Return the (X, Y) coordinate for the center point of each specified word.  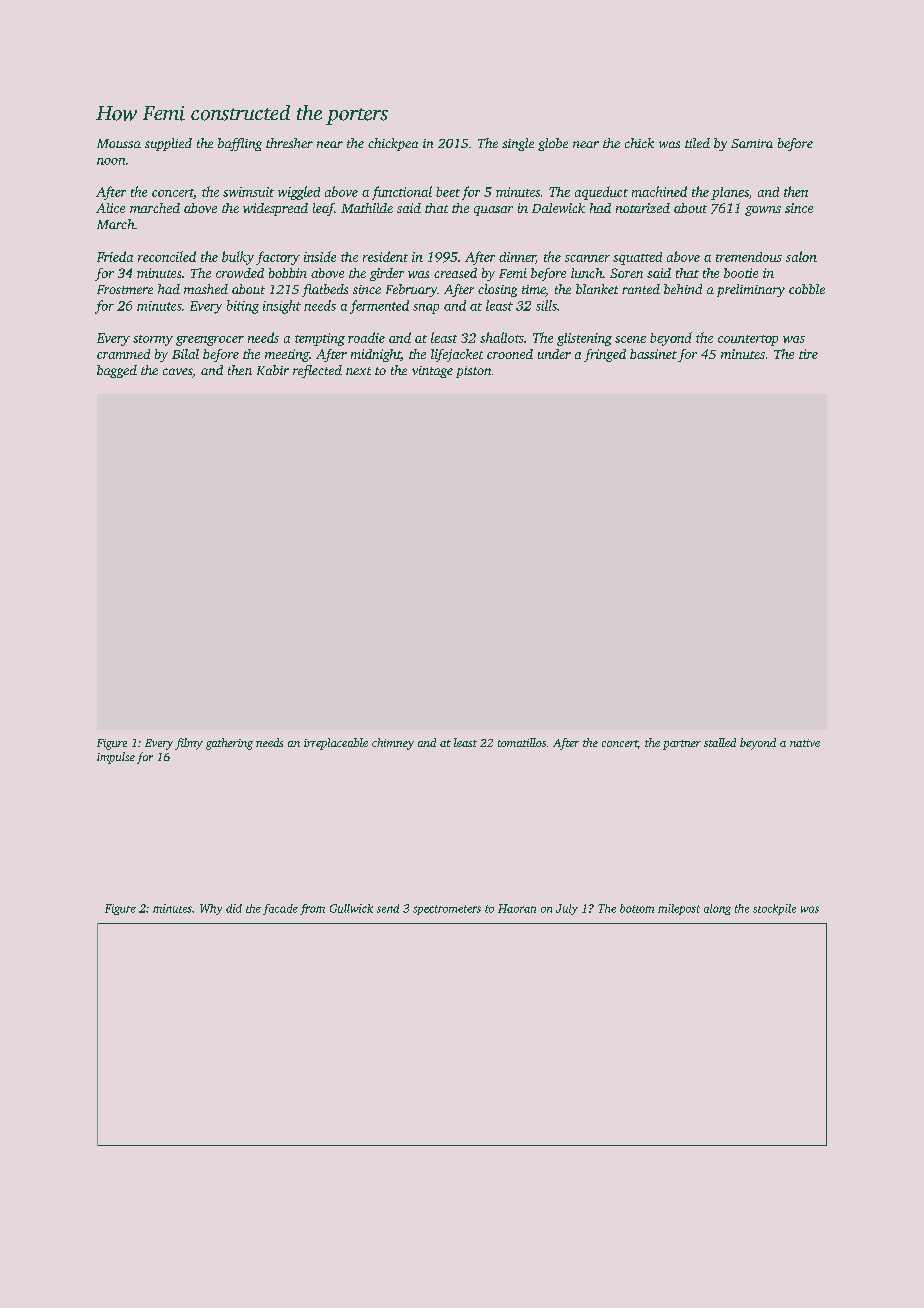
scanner (587, 258)
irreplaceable (336, 744)
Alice (110, 208)
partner (682, 745)
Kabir (273, 370)
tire (808, 354)
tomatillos (522, 742)
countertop (748, 340)
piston (473, 372)
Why (211, 909)
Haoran (517, 908)
